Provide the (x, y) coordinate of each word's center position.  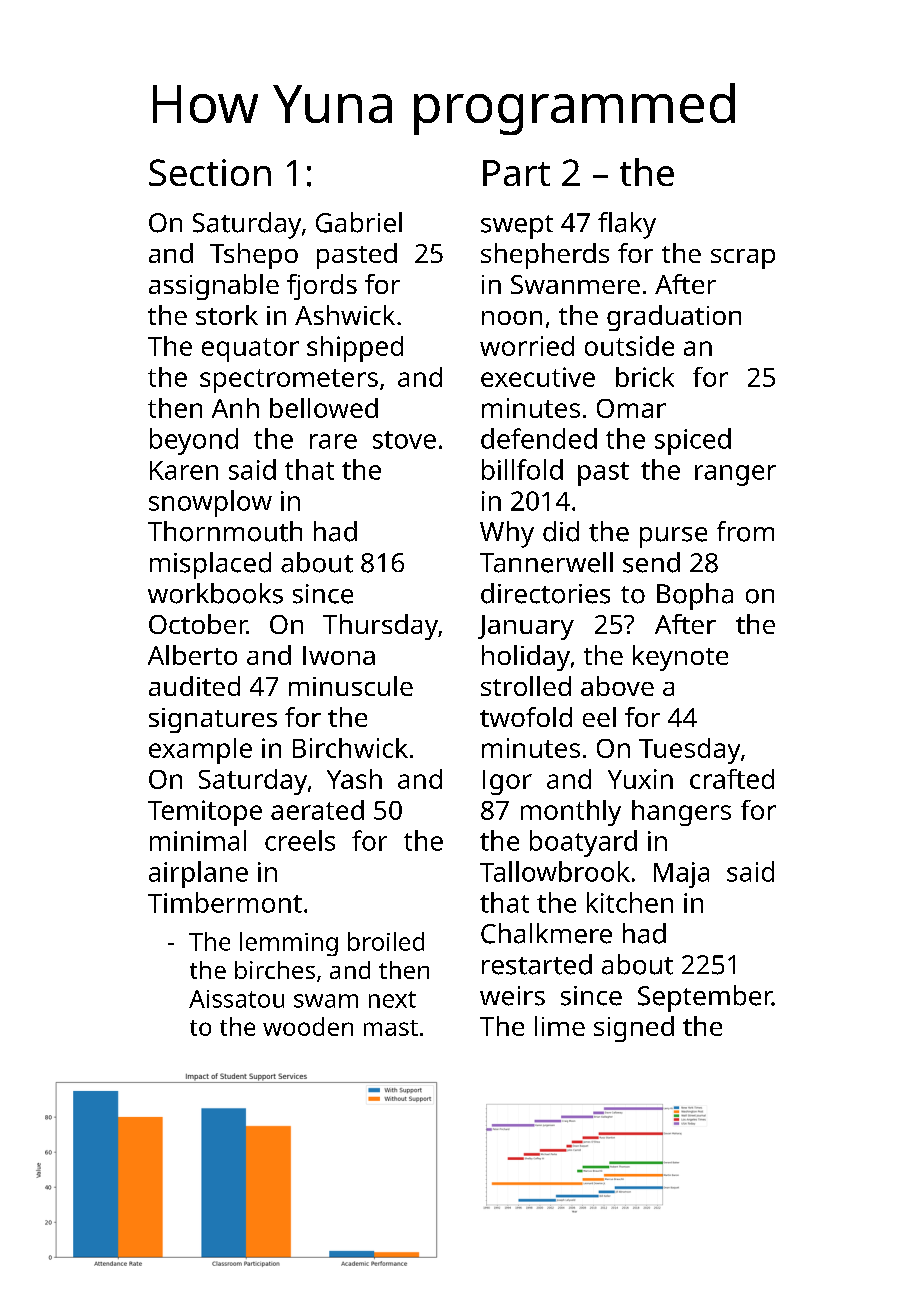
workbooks (215, 593)
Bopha (695, 596)
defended (539, 438)
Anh (235, 408)
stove (404, 440)
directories (545, 593)
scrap (743, 259)
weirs (512, 996)
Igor (507, 782)
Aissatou (236, 999)
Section (210, 172)
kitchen (630, 902)
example (200, 751)
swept (517, 227)
